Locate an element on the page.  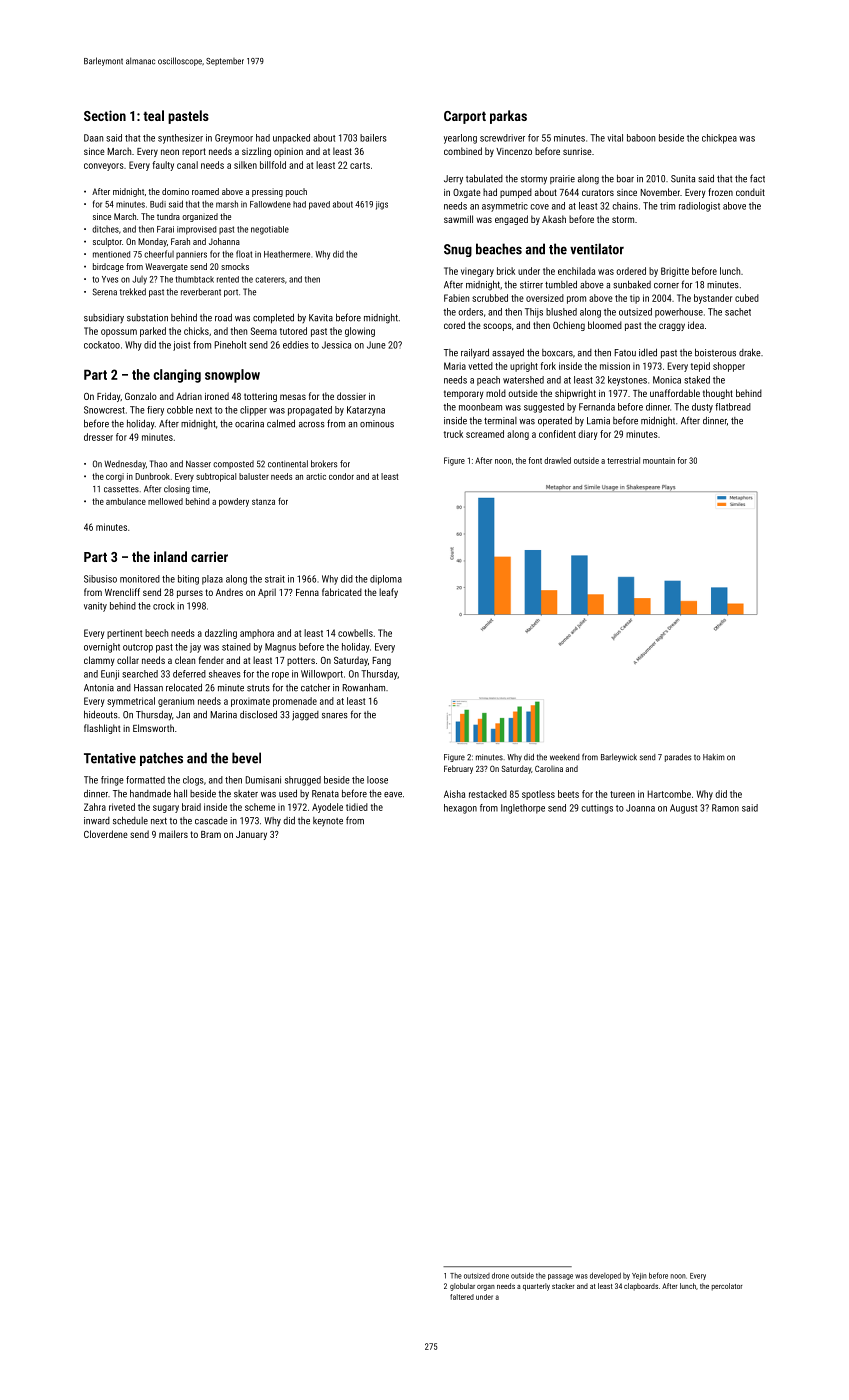
Snug is located at coordinates (458, 250).
